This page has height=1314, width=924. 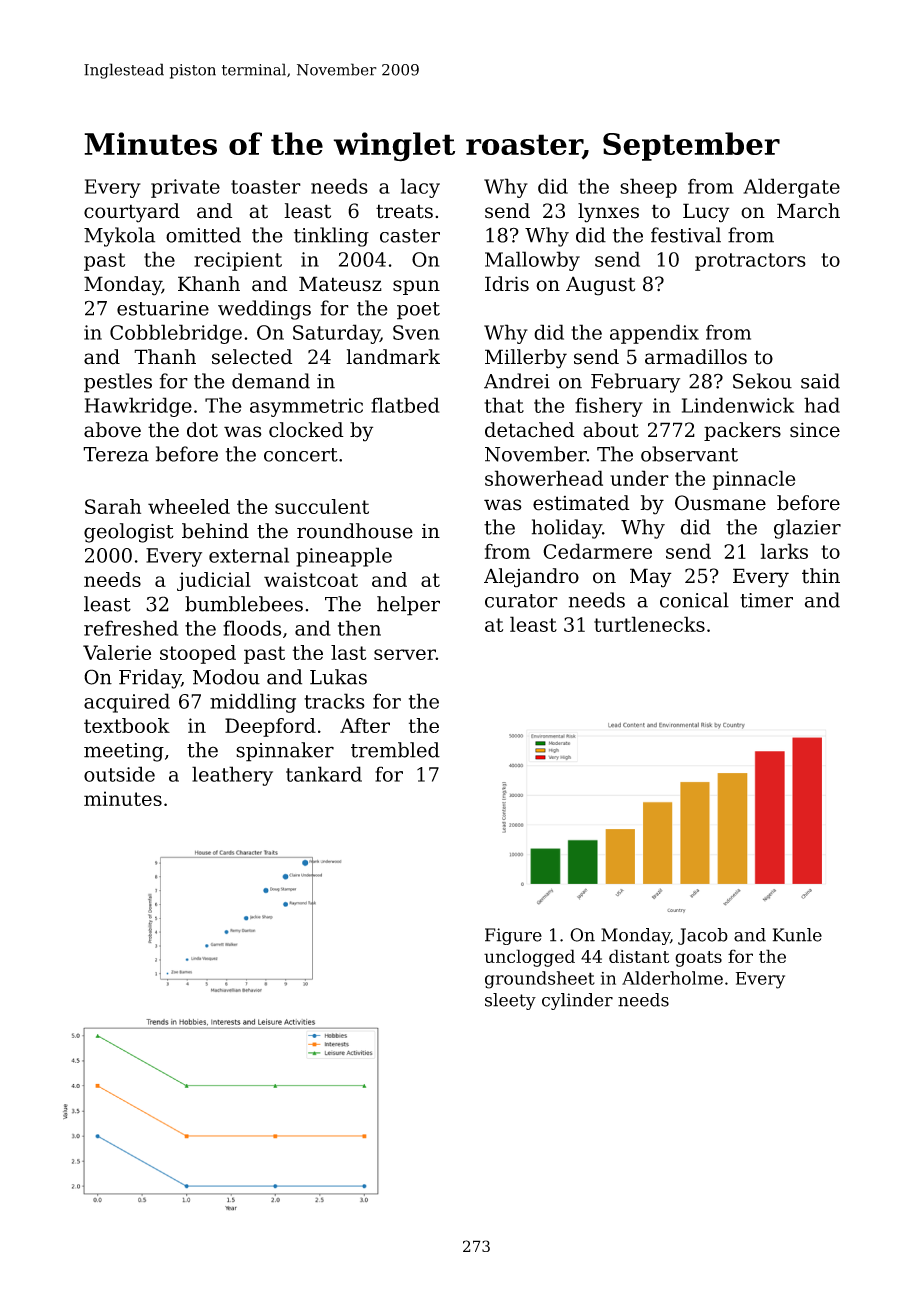 I want to click on sheep, so click(x=648, y=188).
